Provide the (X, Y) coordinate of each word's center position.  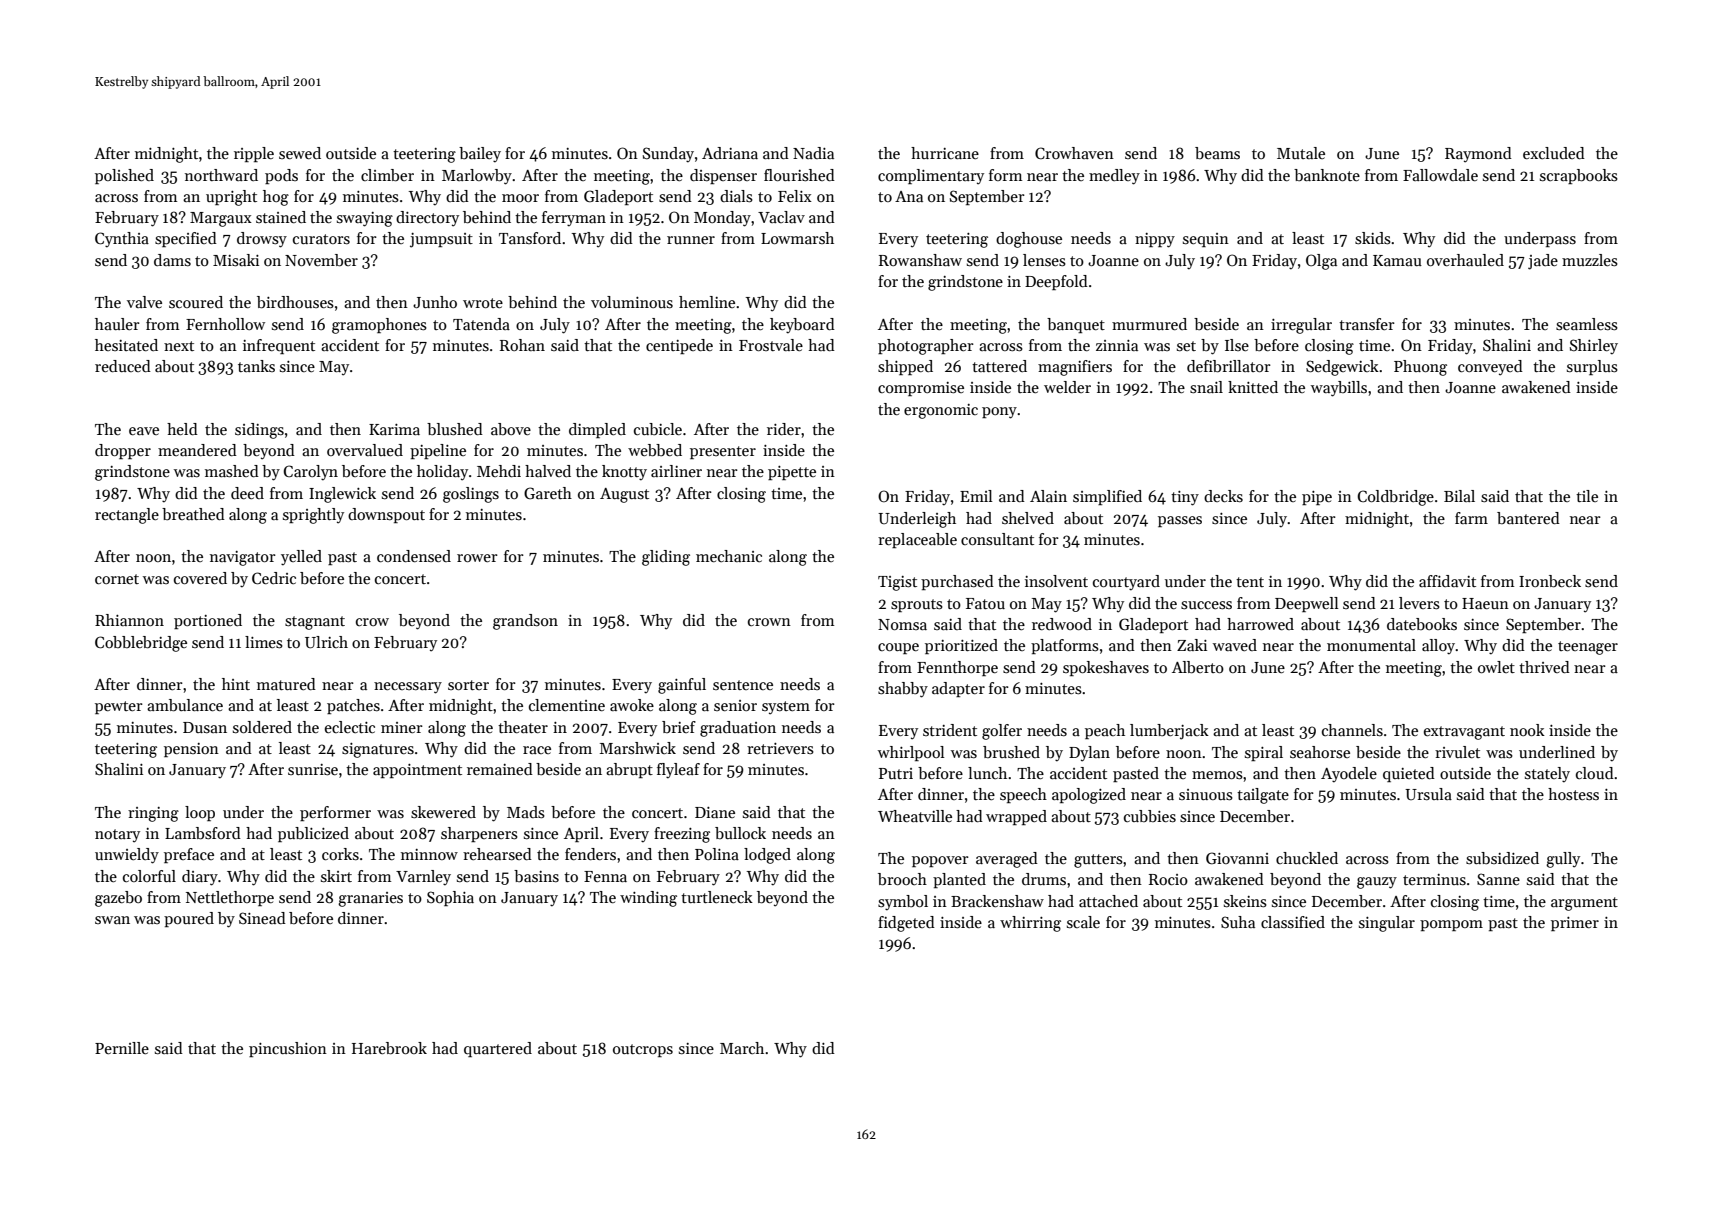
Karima (394, 429)
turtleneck (717, 897)
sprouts (917, 605)
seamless (1587, 324)
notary (117, 836)
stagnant (315, 623)
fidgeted (906, 924)
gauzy (1377, 883)
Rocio (1168, 879)
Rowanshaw (920, 260)
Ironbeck (1550, 581)
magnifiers (1075, 368)
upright (231, 198)
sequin (1206, 240)
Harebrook (389, 1048)
